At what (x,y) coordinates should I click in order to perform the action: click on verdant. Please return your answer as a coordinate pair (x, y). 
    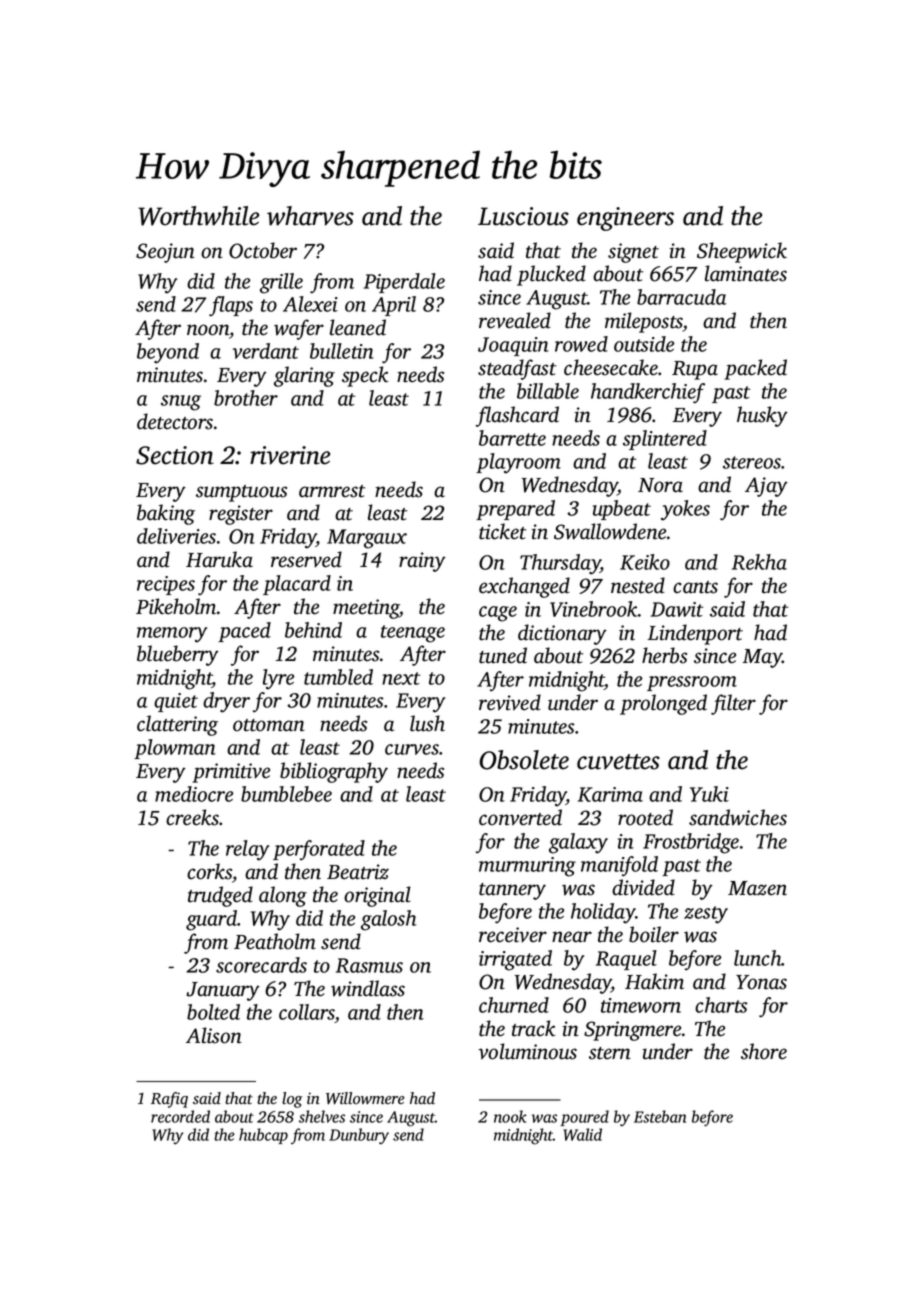
    Looking at the image, I should click on (266, 351).
